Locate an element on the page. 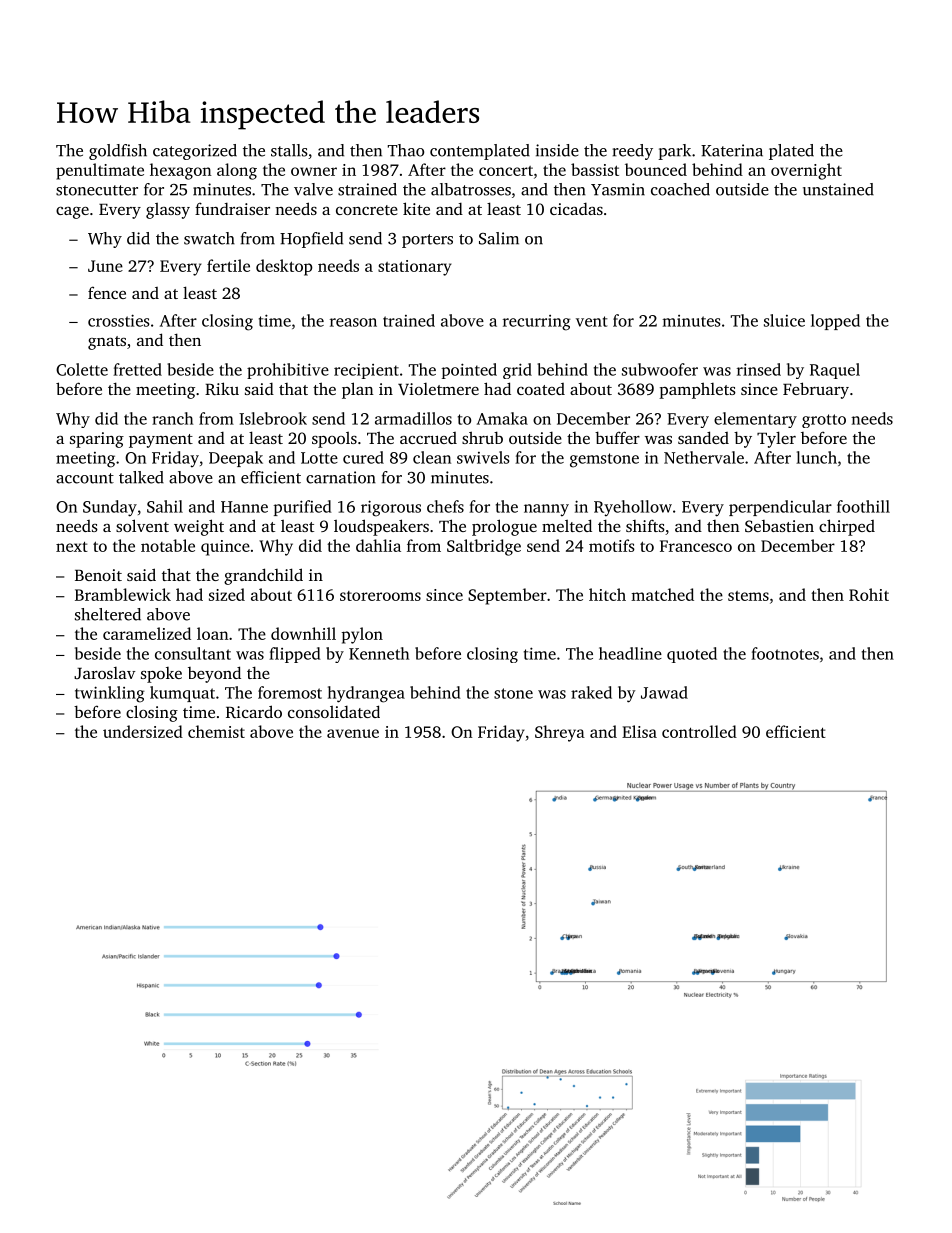 This document has width=952, height=1233. ranch is located at coordinates (172, 418).
